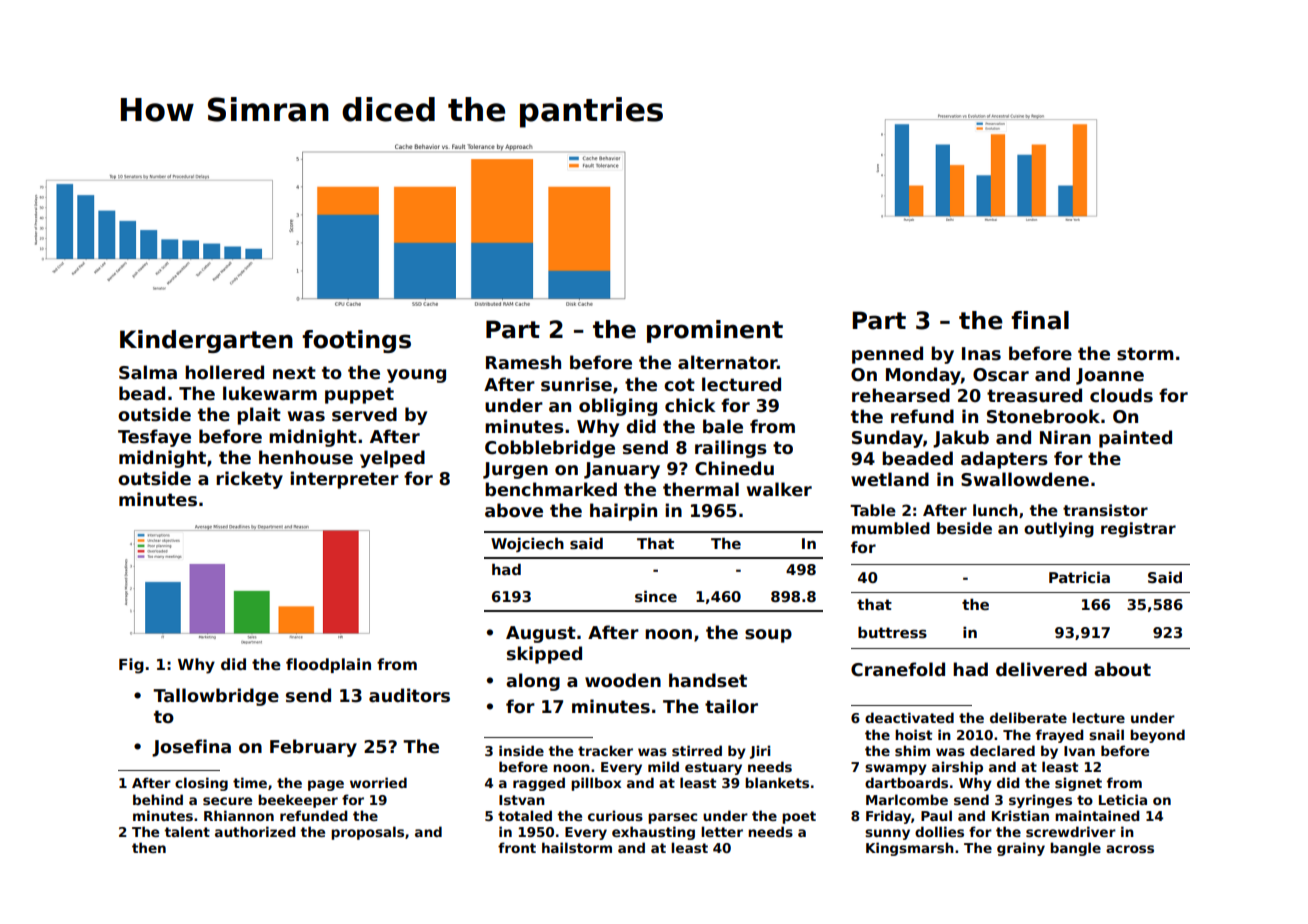  What do you see at coordinates (1041, 669) in the screenshot?
I see `delivered` at bounding box center [1041, 669].
